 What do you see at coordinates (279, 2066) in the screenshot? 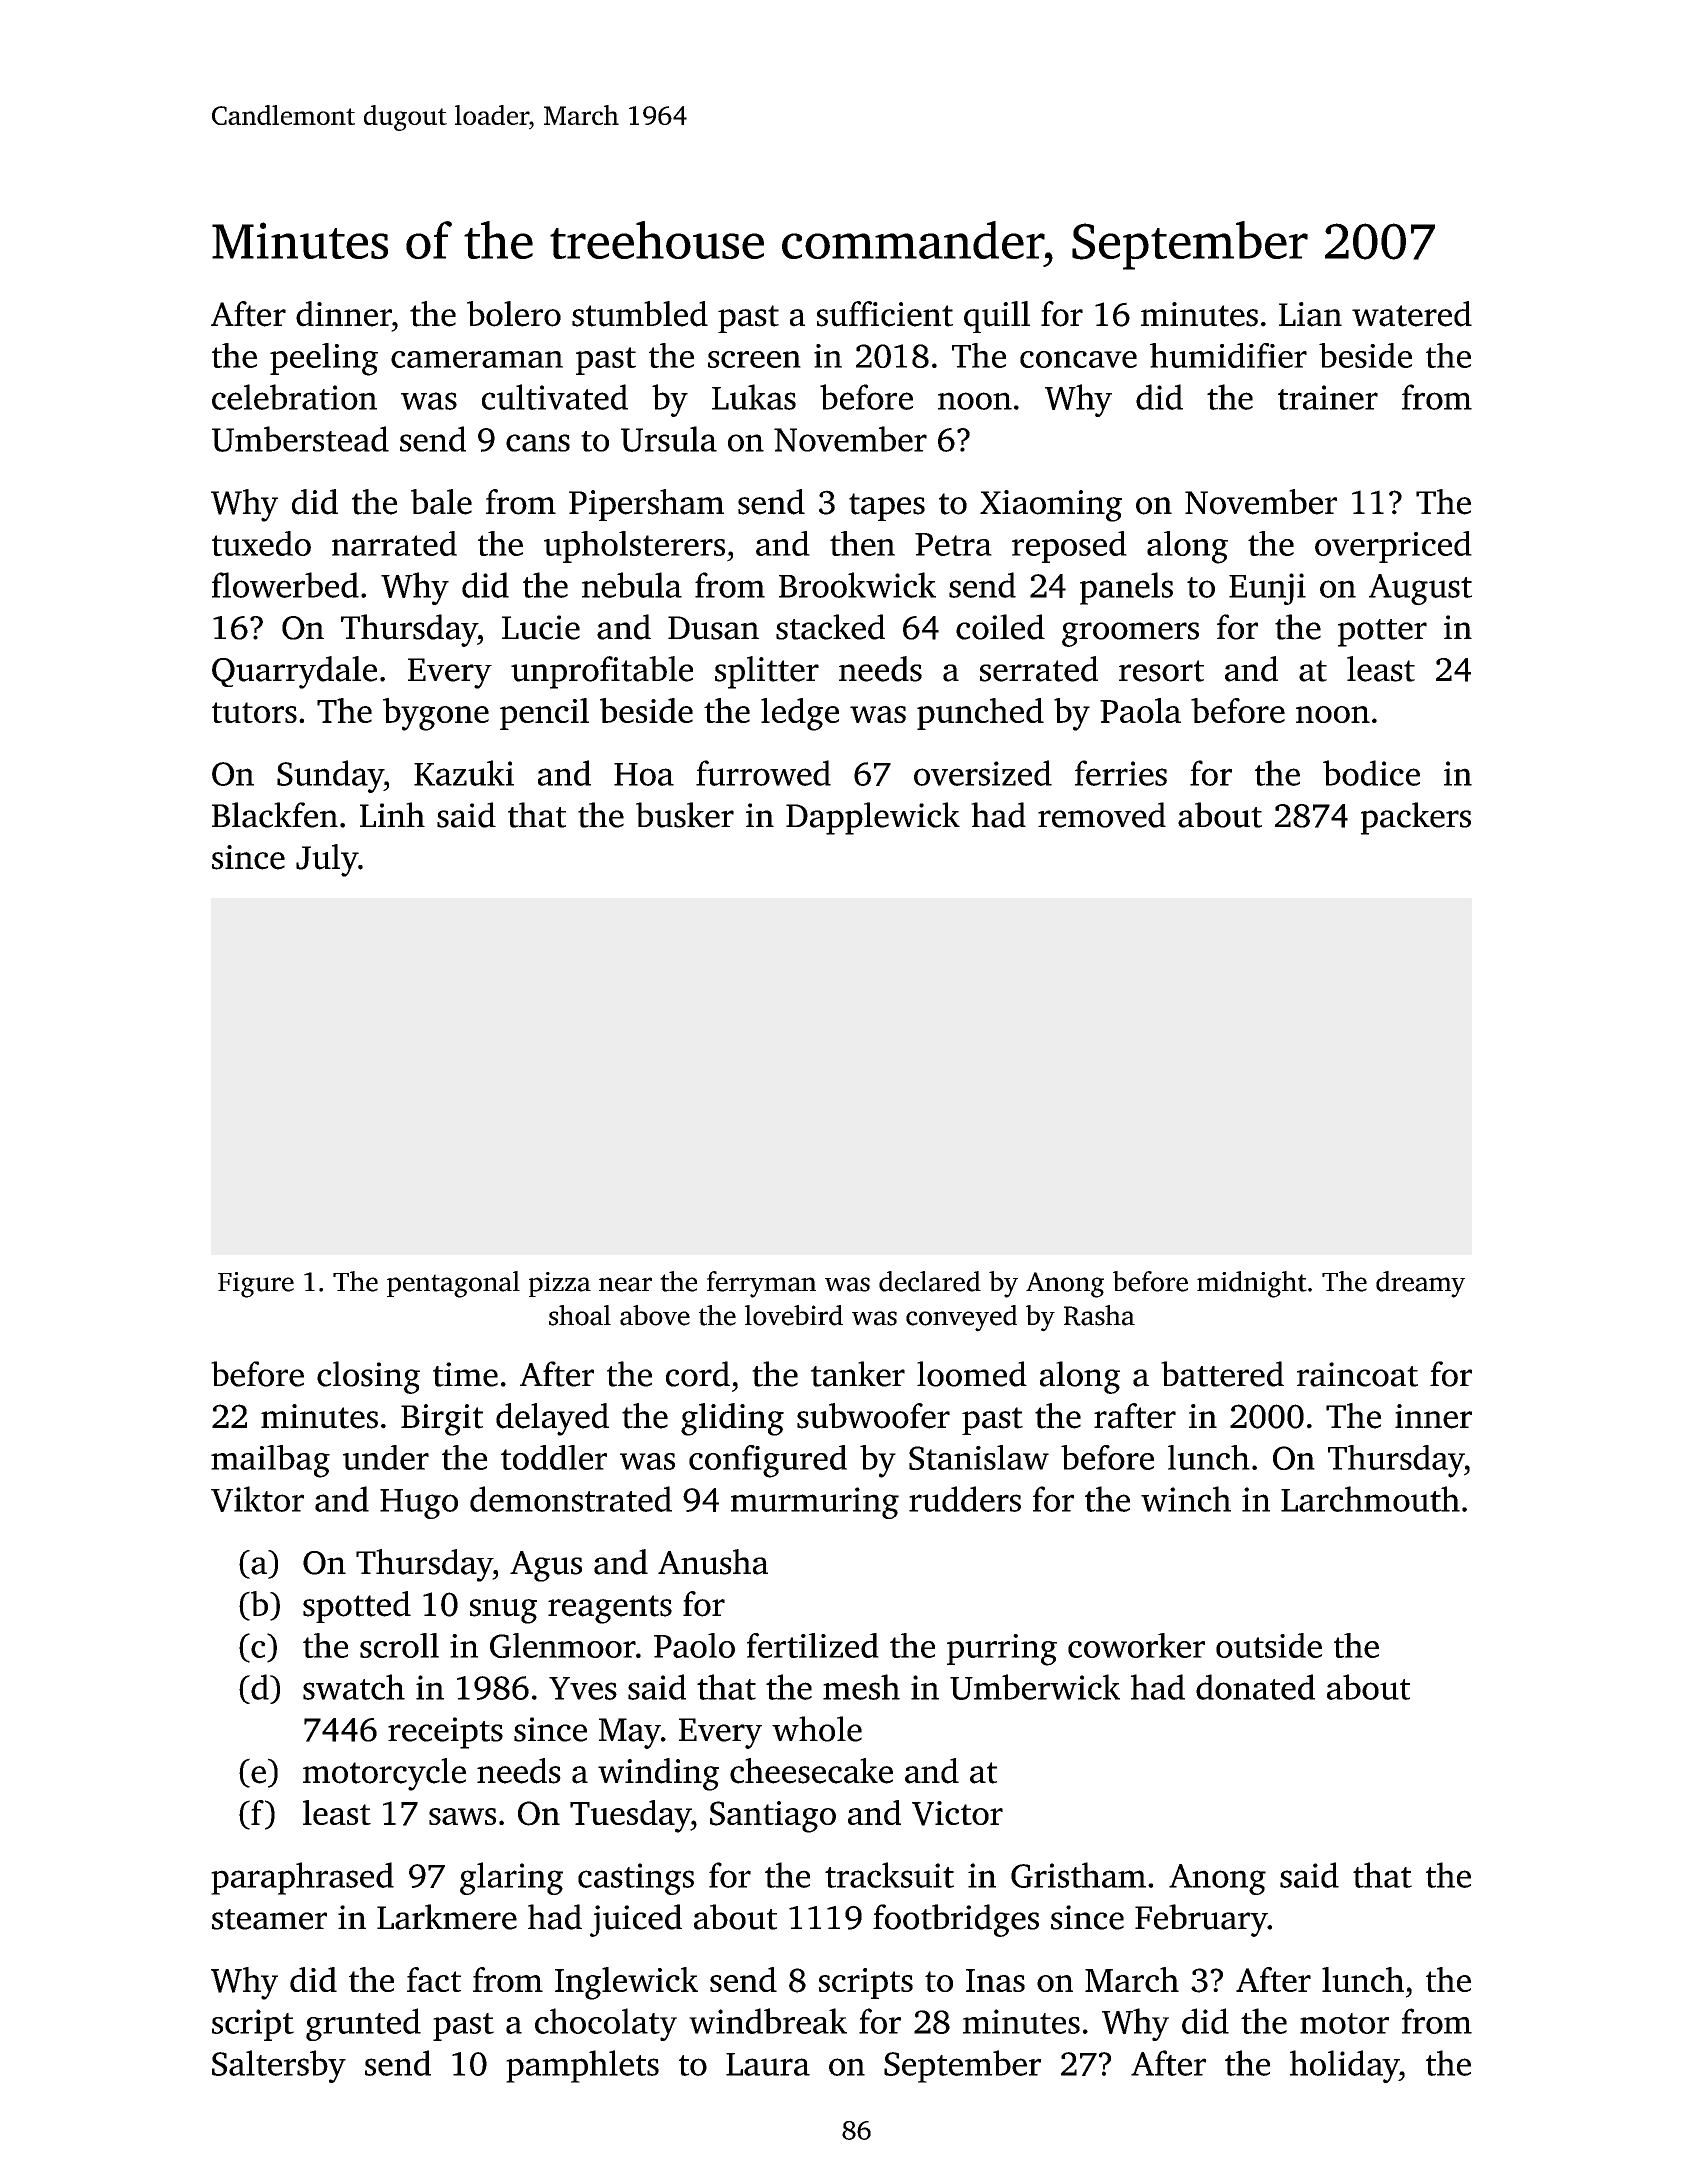
I see `Saltersby` at bounding box center [279, 2066].
